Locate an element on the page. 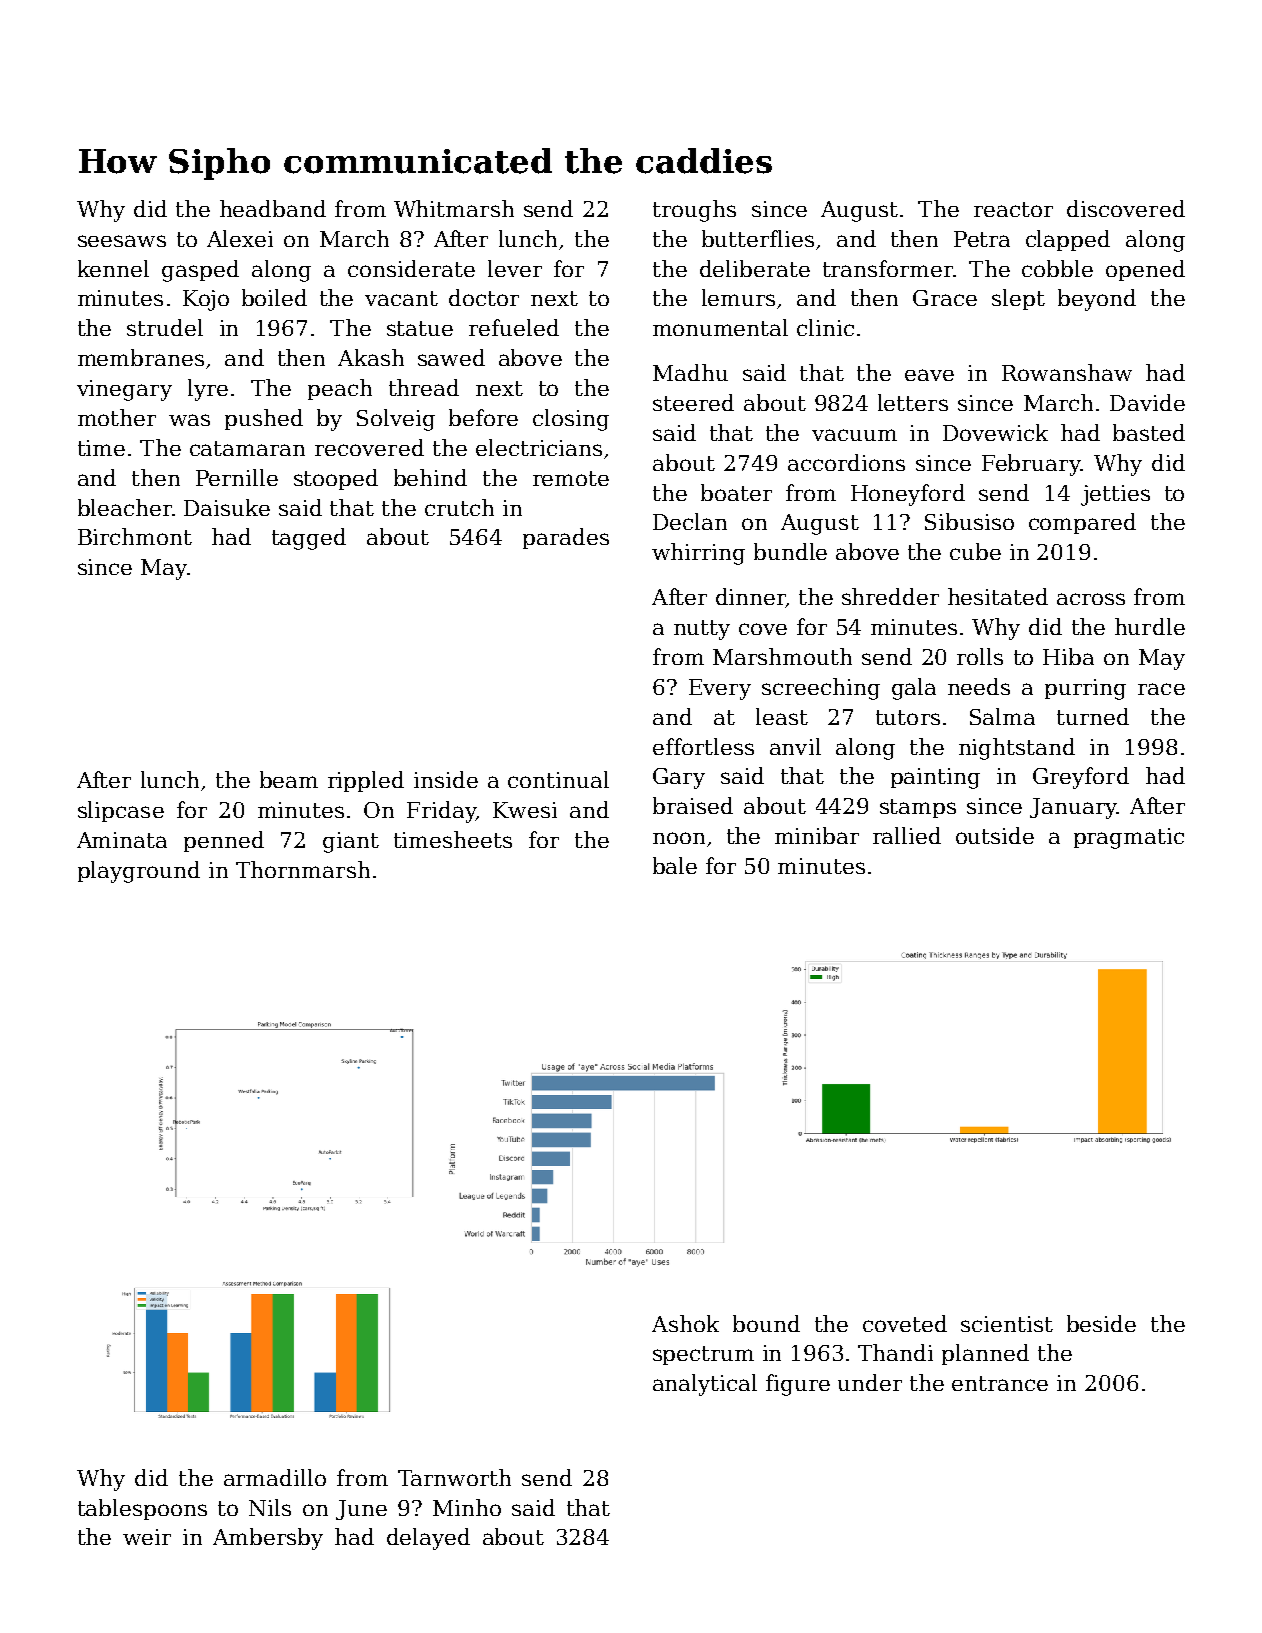 This page has height=1633, width=1262. Thornmarsh is located at coordinates (303, 869).
